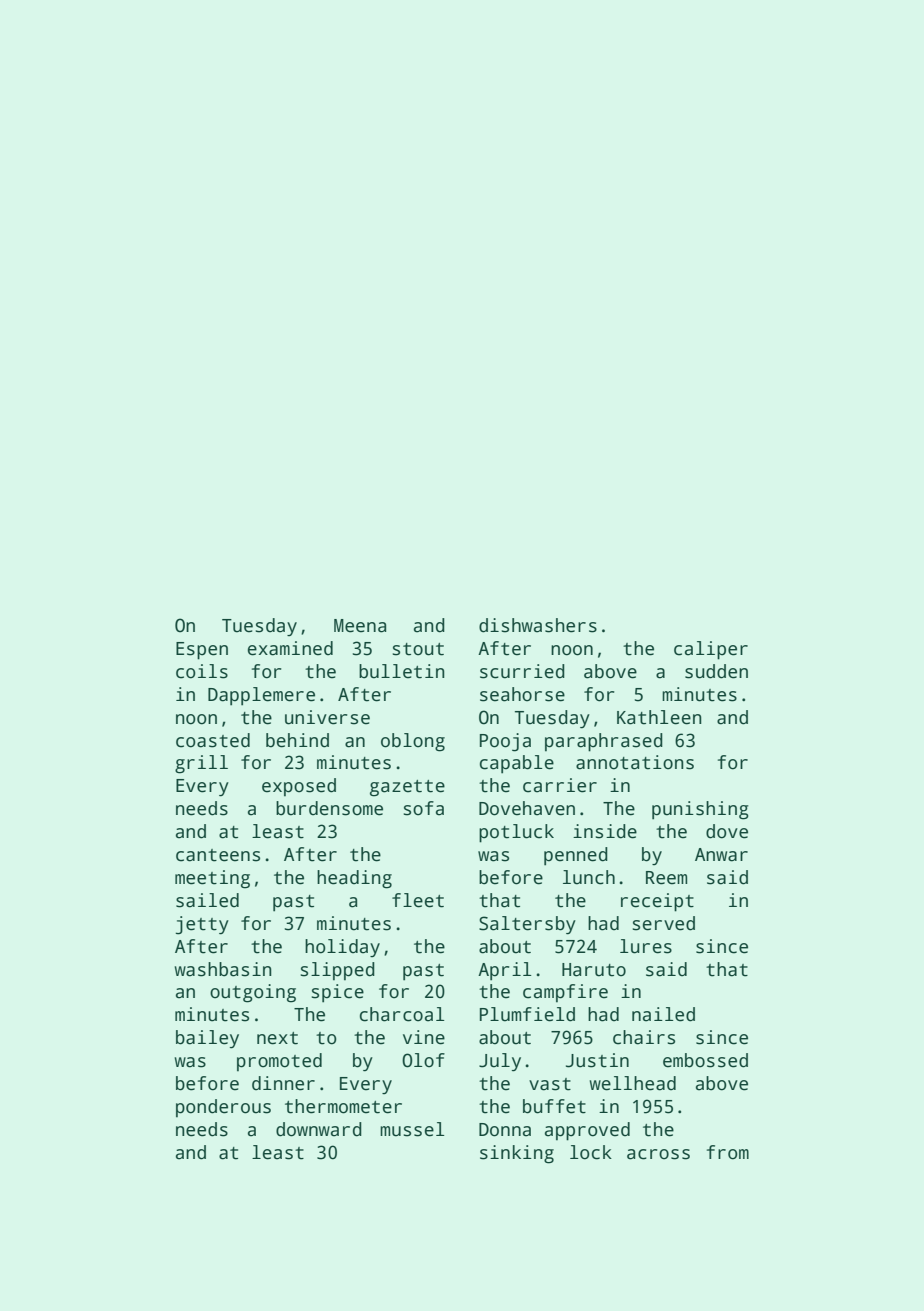 This document has height=1311, width=924. I want to click on annotations, so click(635, 762).
